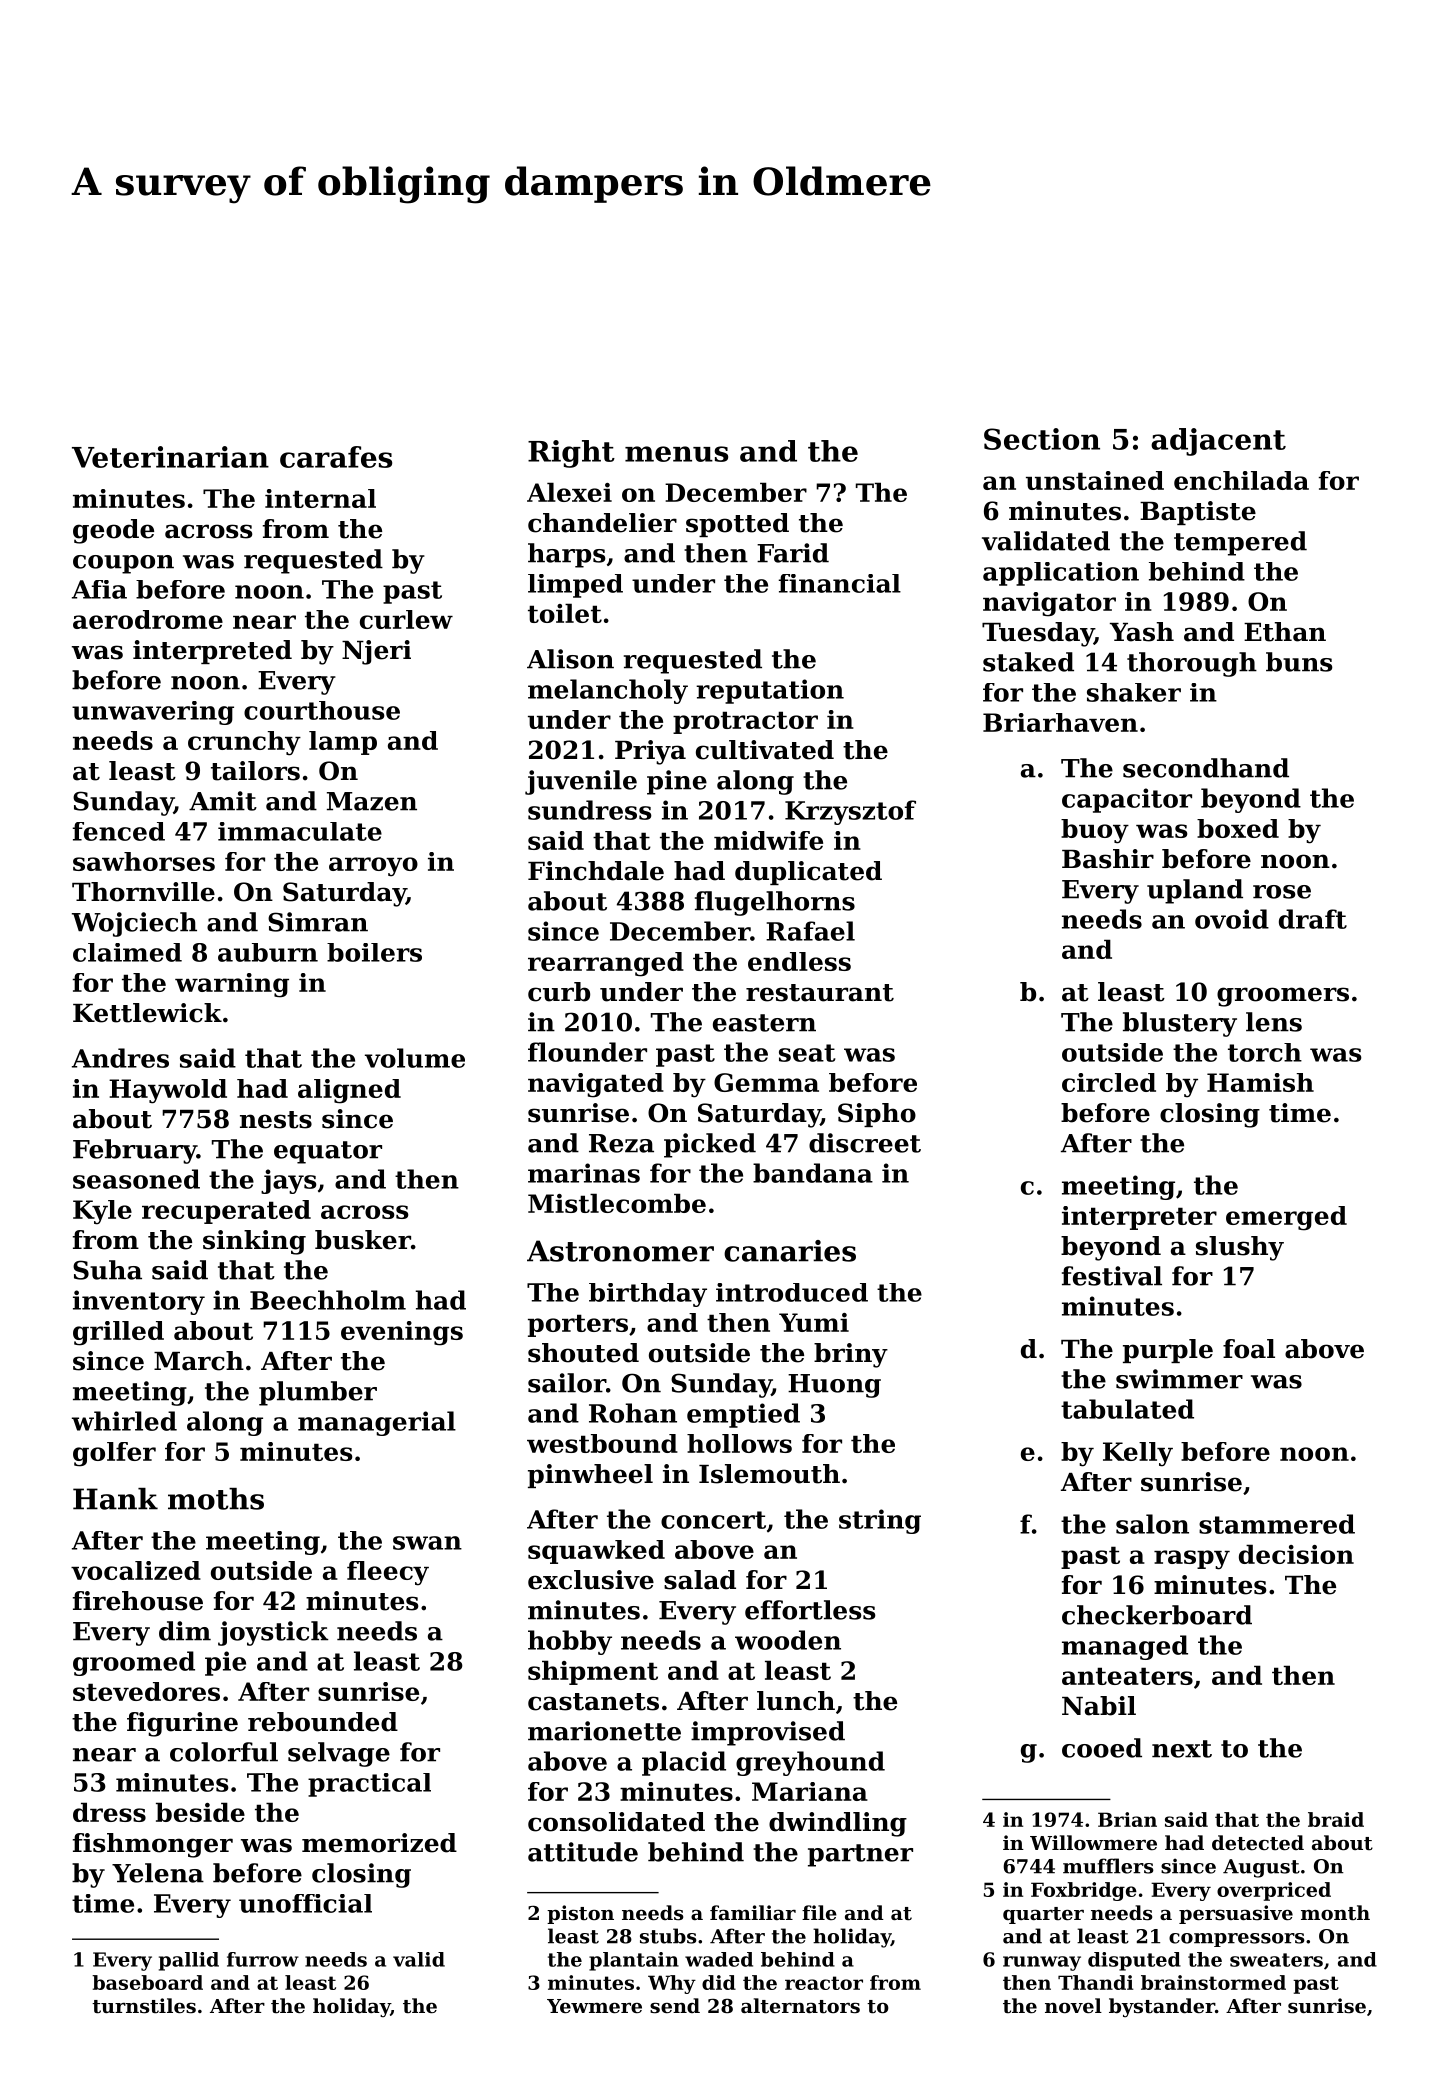 The width and height of the screenshot is (1450, 2100). Describe the element at coordinates (594, 2006) in the screenshot. I see `Yewmere` at that location.
